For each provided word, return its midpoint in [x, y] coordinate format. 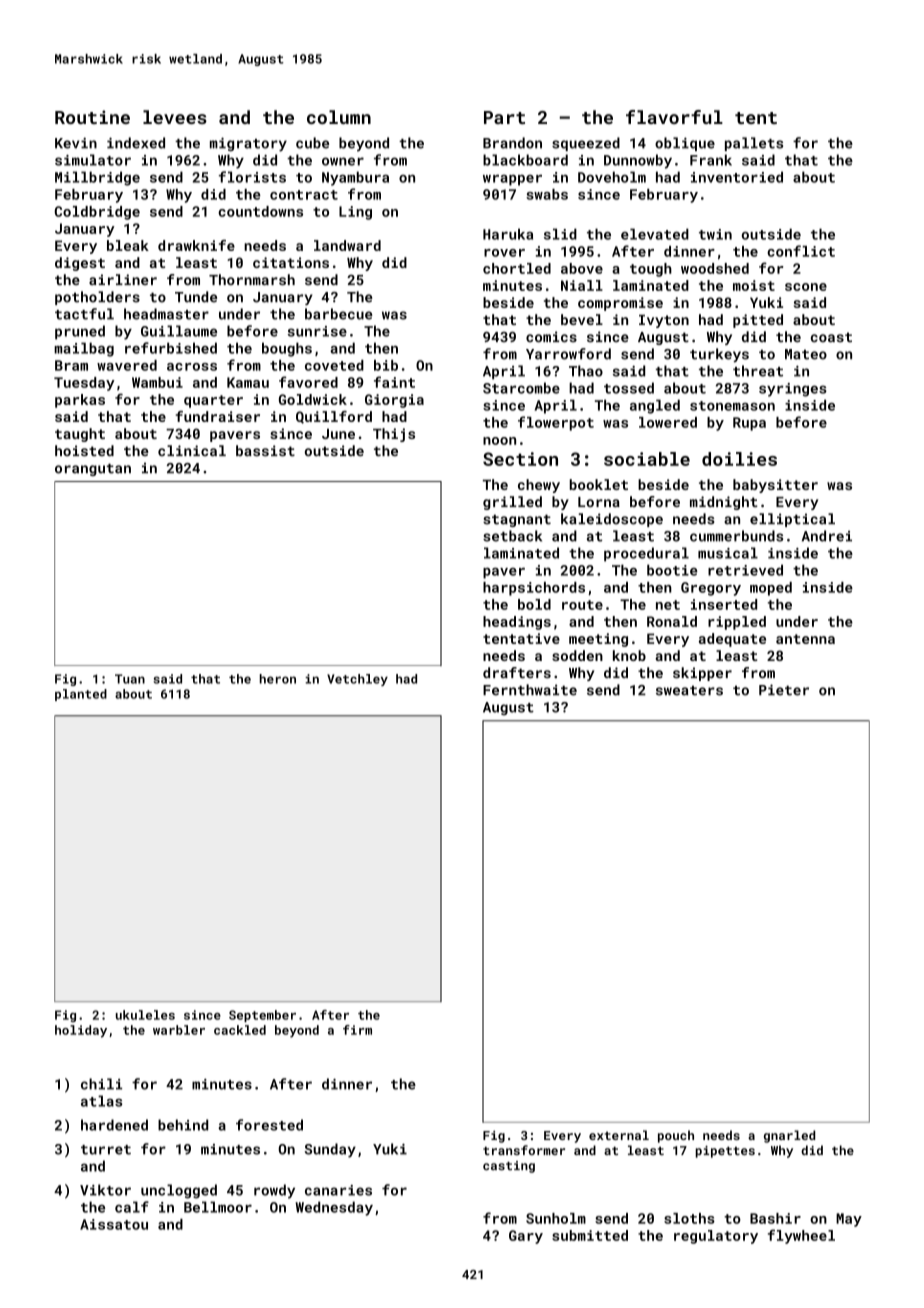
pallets [754, 144]
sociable [647, 459]
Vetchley [357, 680]
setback [512, 536]
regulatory [716, 1237]
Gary [526, 1237]
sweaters [689, 690]
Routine [92, 117]
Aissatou [114, 1224]
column [339, 117]
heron [278, 679]
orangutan [93, 470]
